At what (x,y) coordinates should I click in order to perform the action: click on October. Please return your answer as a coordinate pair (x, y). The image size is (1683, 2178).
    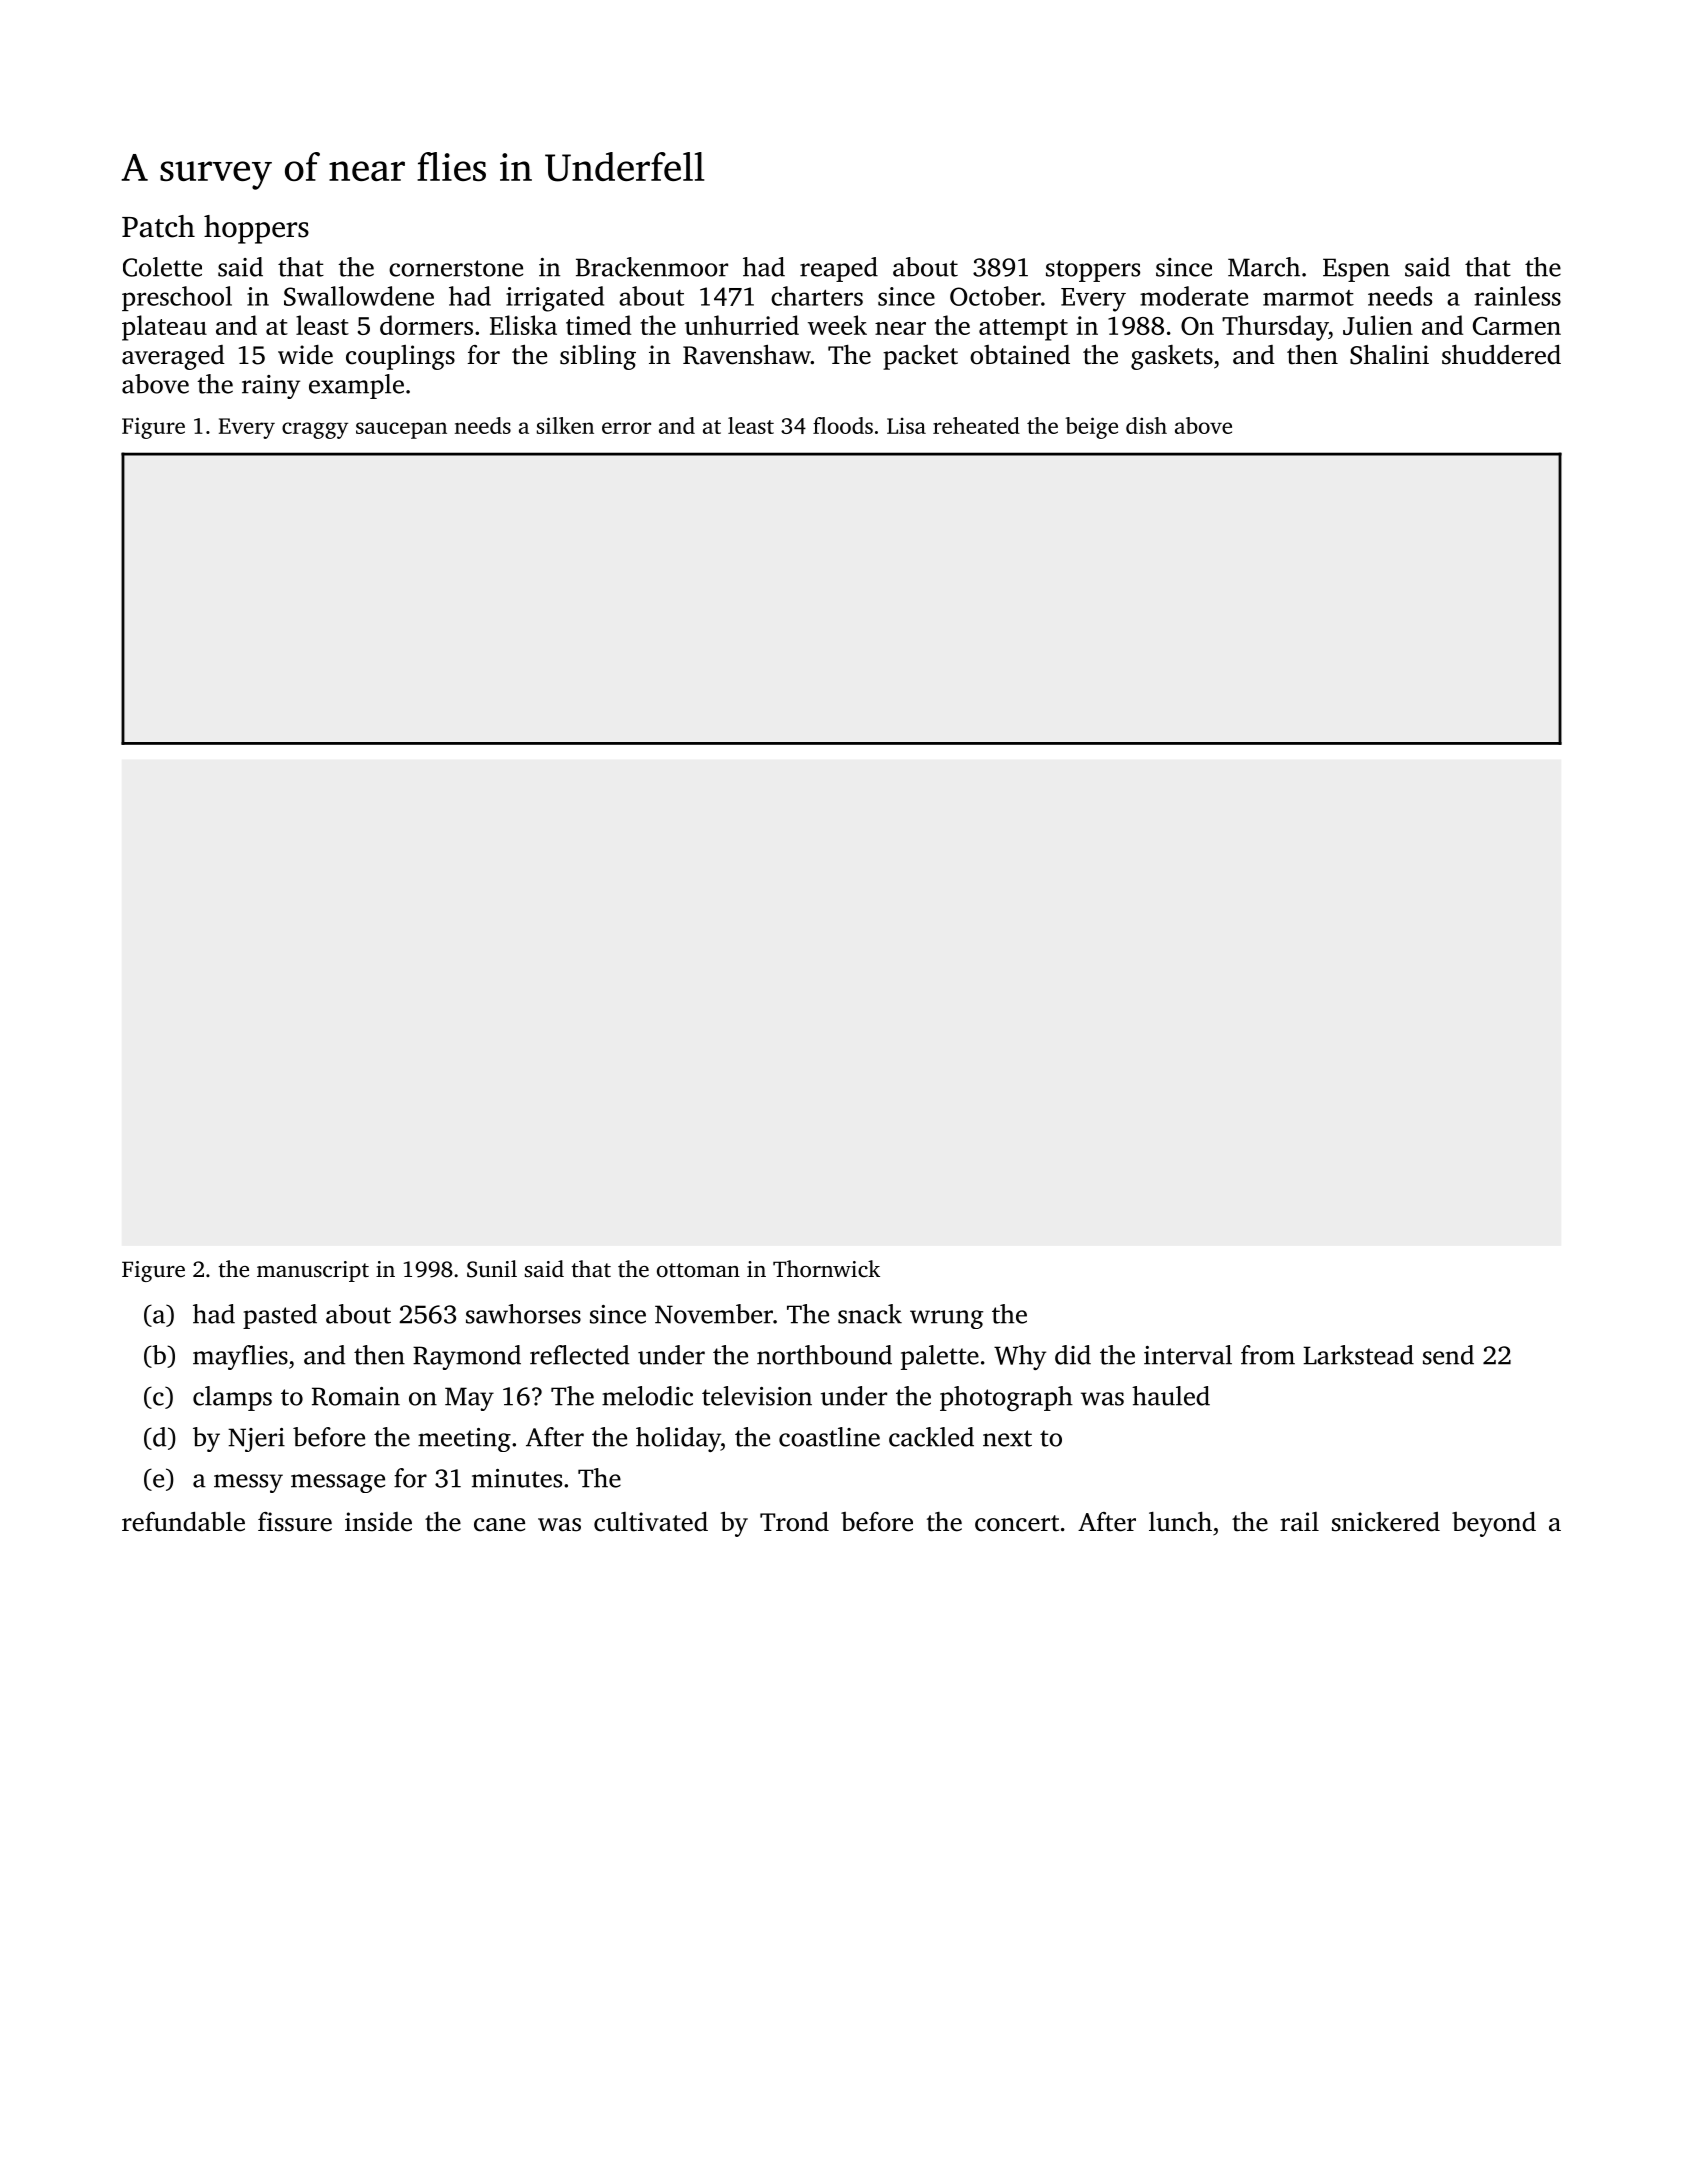
    Looking at the image, I should click on (995, 296).
